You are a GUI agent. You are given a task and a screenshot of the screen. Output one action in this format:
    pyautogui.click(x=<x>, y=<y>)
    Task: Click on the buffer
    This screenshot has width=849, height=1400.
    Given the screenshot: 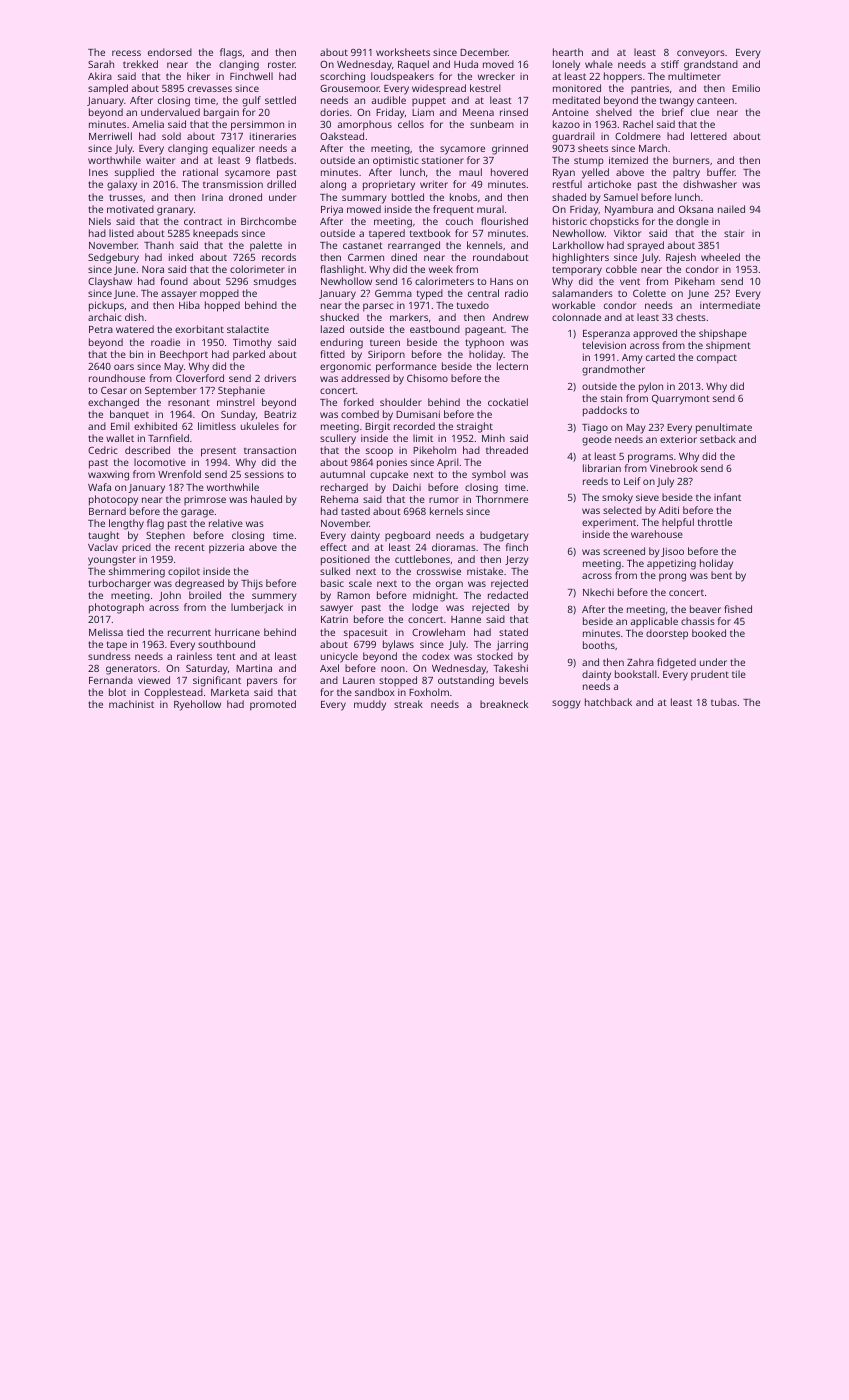 What is the action you would take?
    pyautogui.click(x=721, y=172)
